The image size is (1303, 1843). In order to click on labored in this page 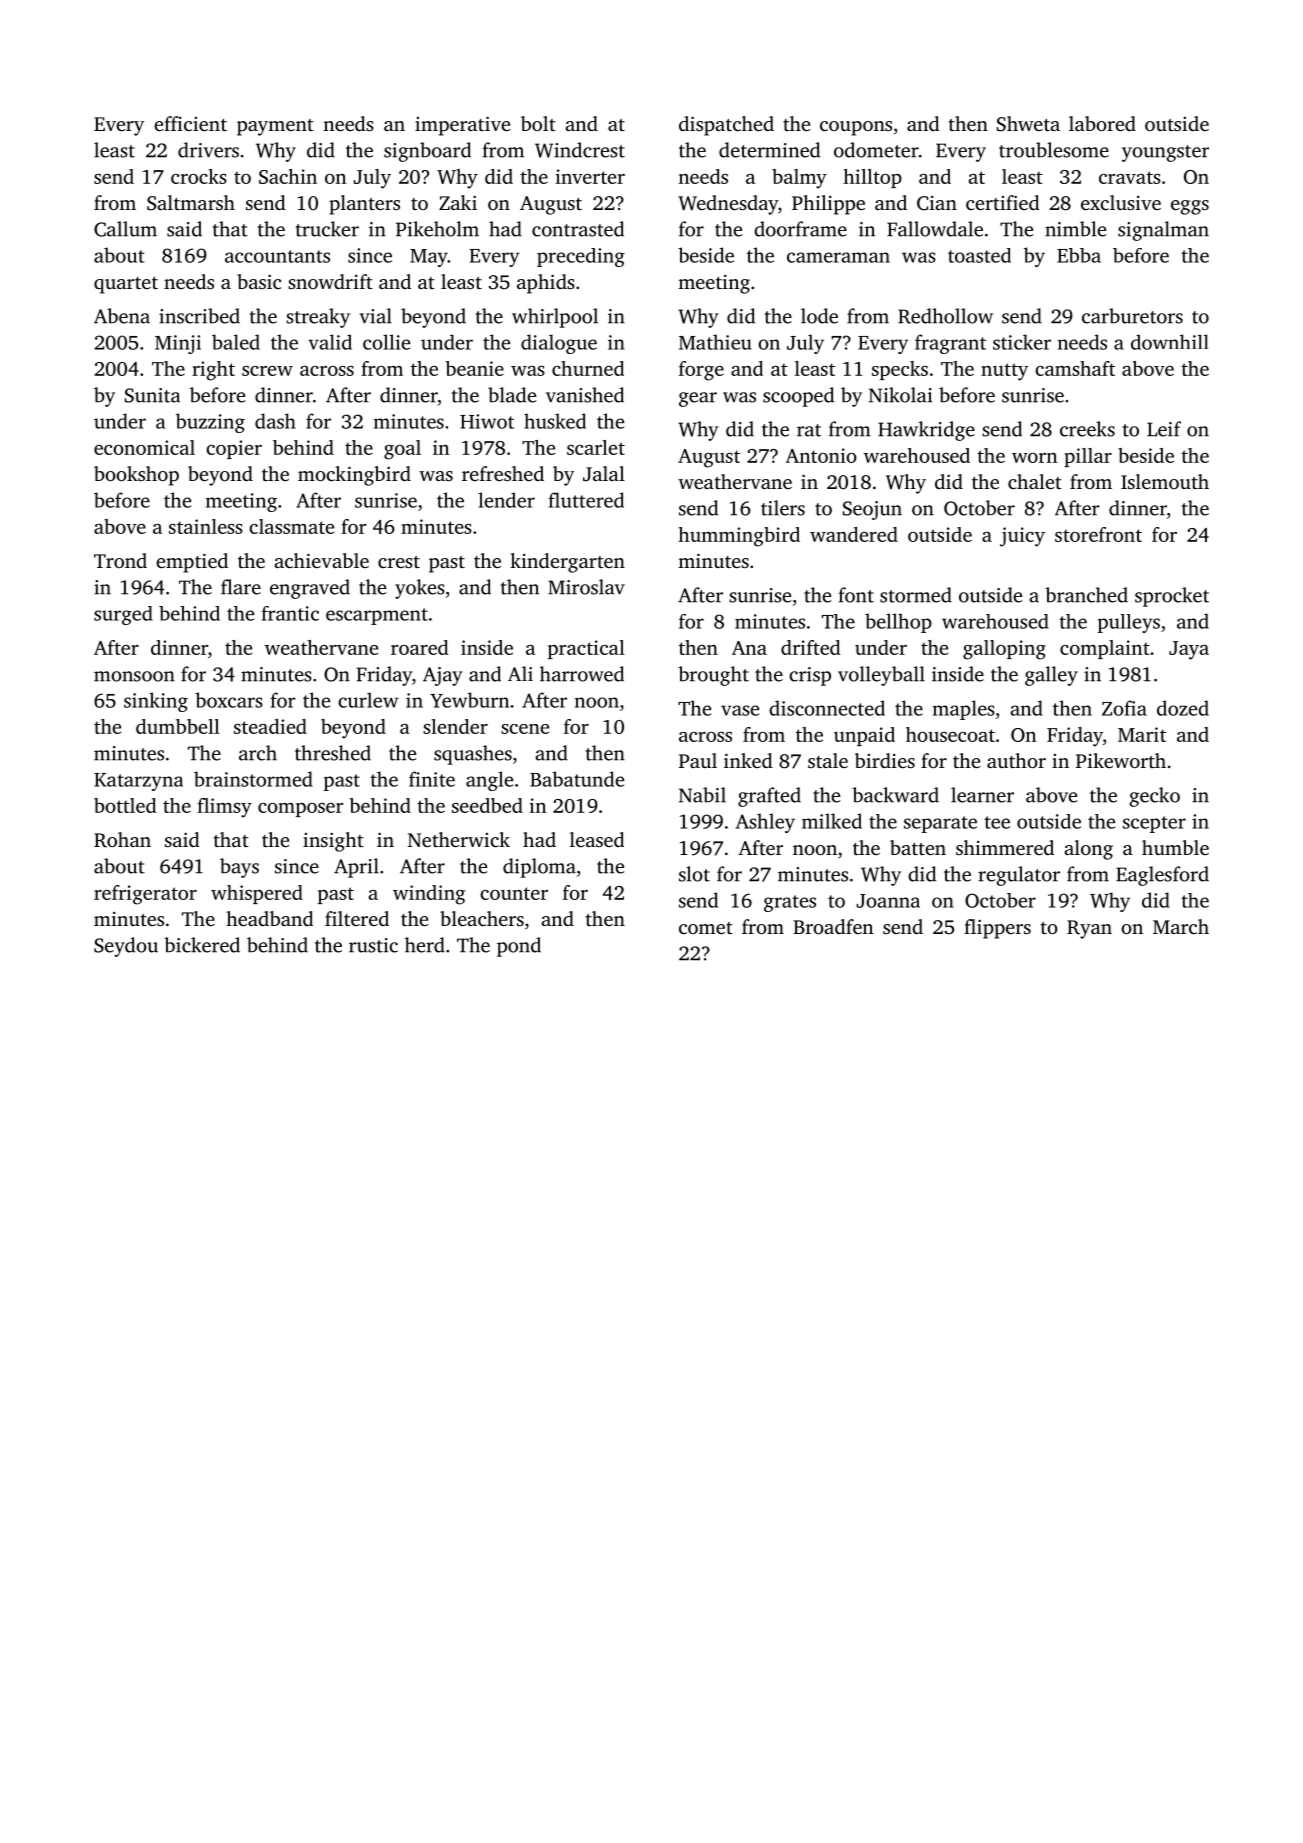, I will do `click(1102, 123)`.
